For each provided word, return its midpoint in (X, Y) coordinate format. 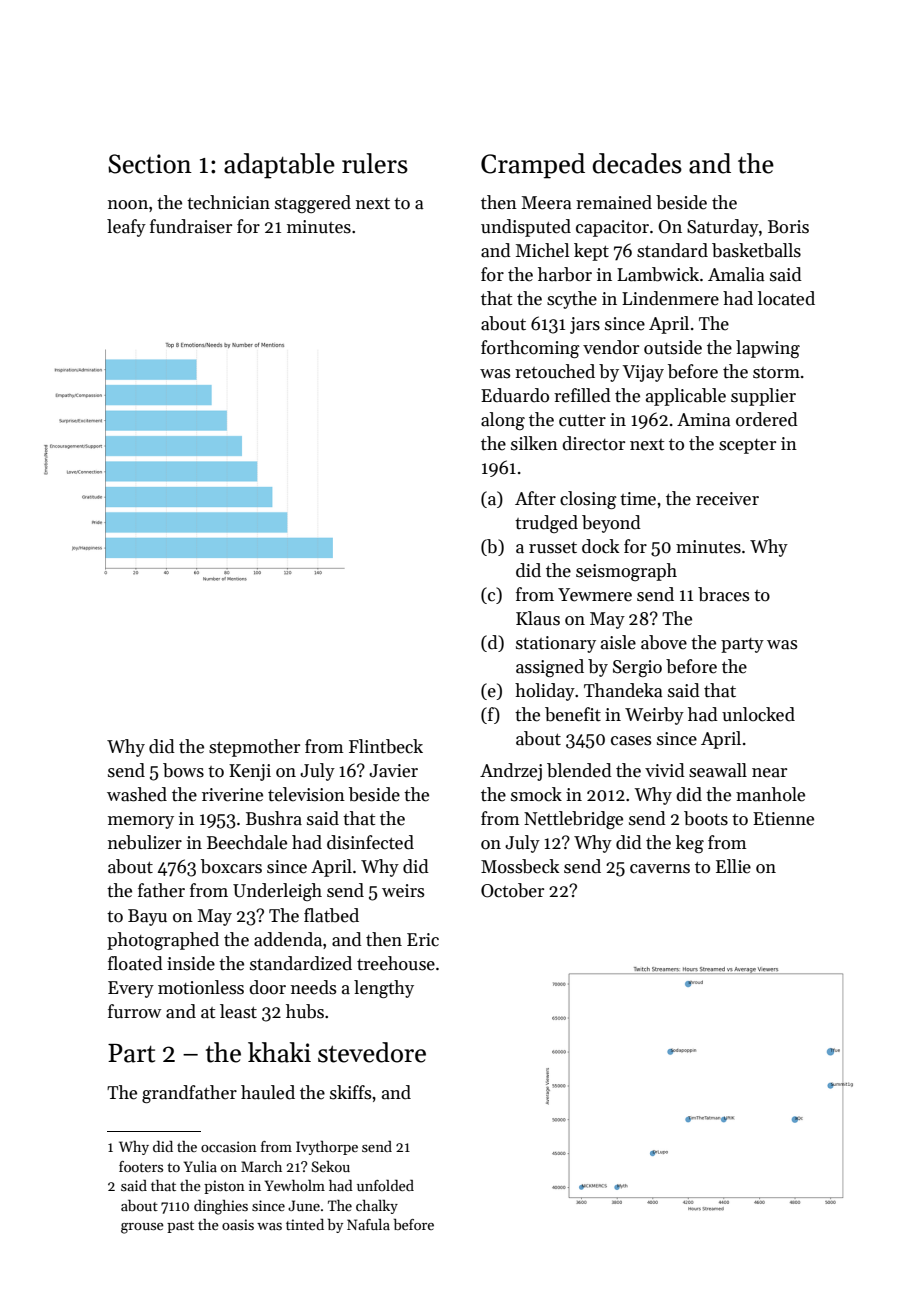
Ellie (733, 866)
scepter (747, 446)
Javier (393, 771)
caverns (660, 869)
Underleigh (277, 892)
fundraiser (191, 226)
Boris (788, 227)
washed (137, 794)
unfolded (385, 1185)
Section (150, 164)
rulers (375, 163)
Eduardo (515, 395)
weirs (403, 891)
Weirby (654, 716)
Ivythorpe (327, 1148)
